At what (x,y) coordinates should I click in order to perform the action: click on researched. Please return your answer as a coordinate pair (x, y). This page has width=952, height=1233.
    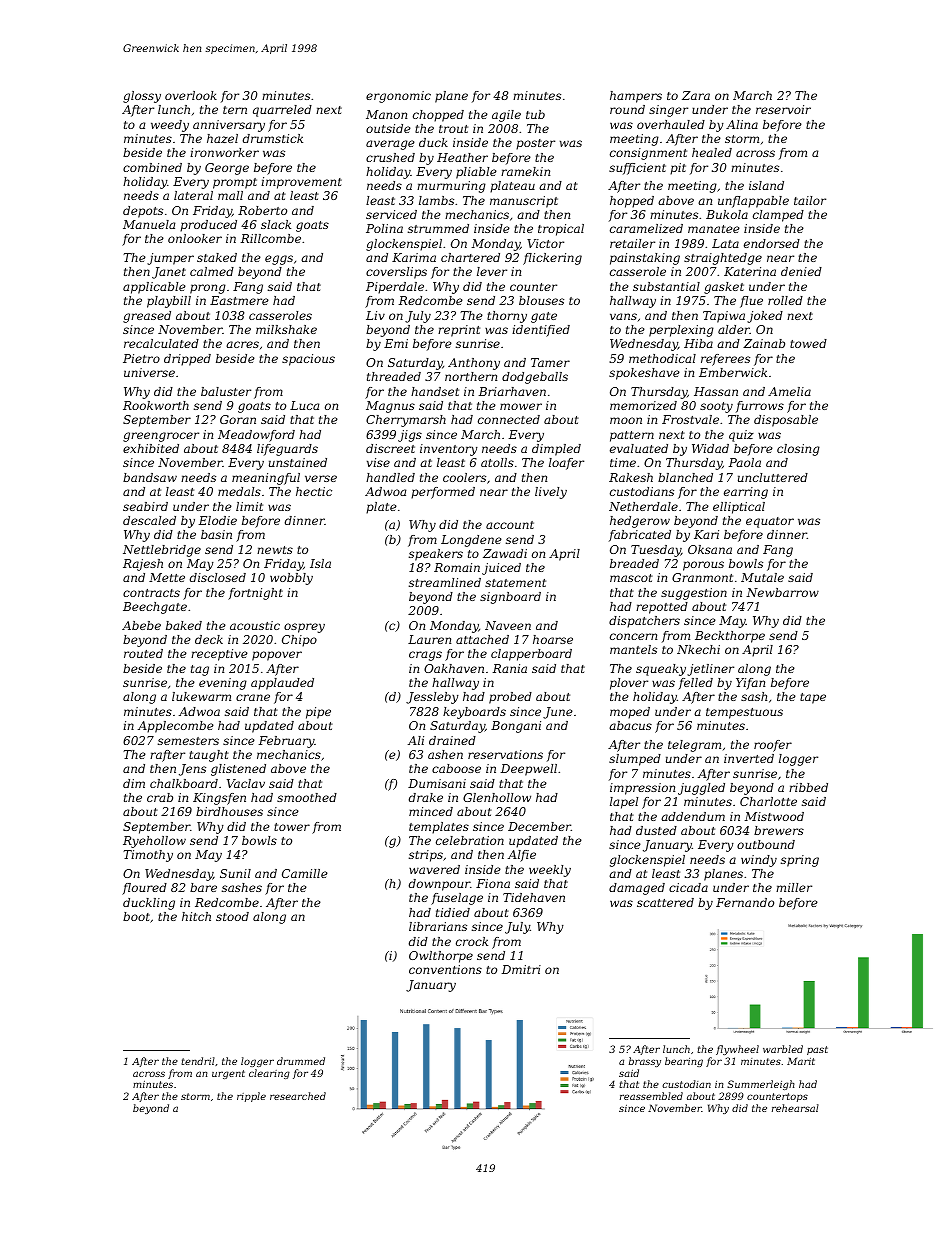
    Looking at the image, I should click on (298, 1096).
